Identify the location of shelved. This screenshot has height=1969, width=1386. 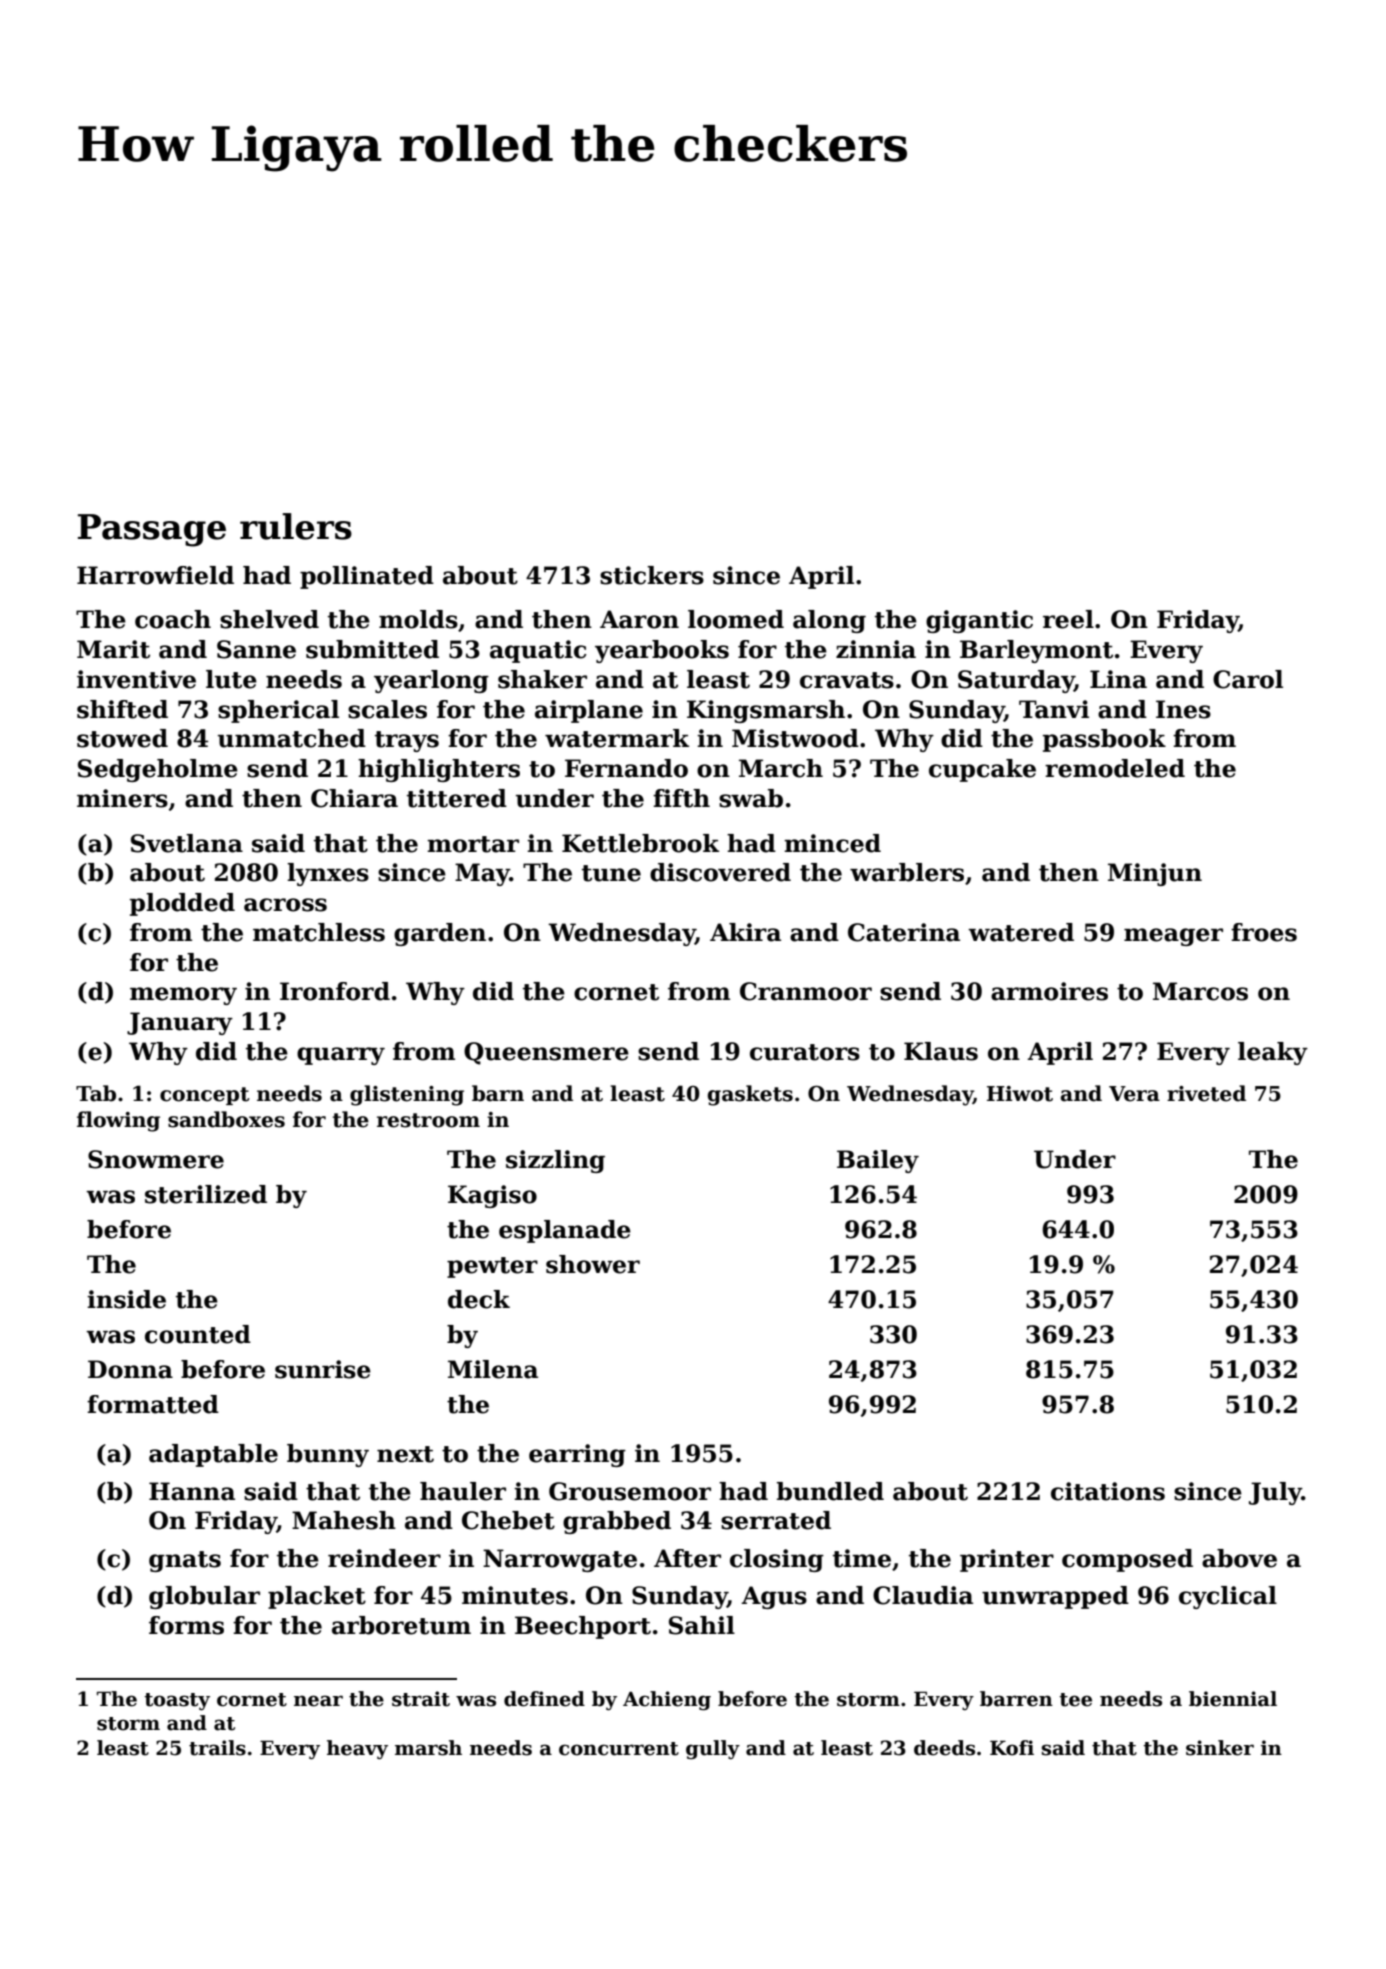
(269, 619).
